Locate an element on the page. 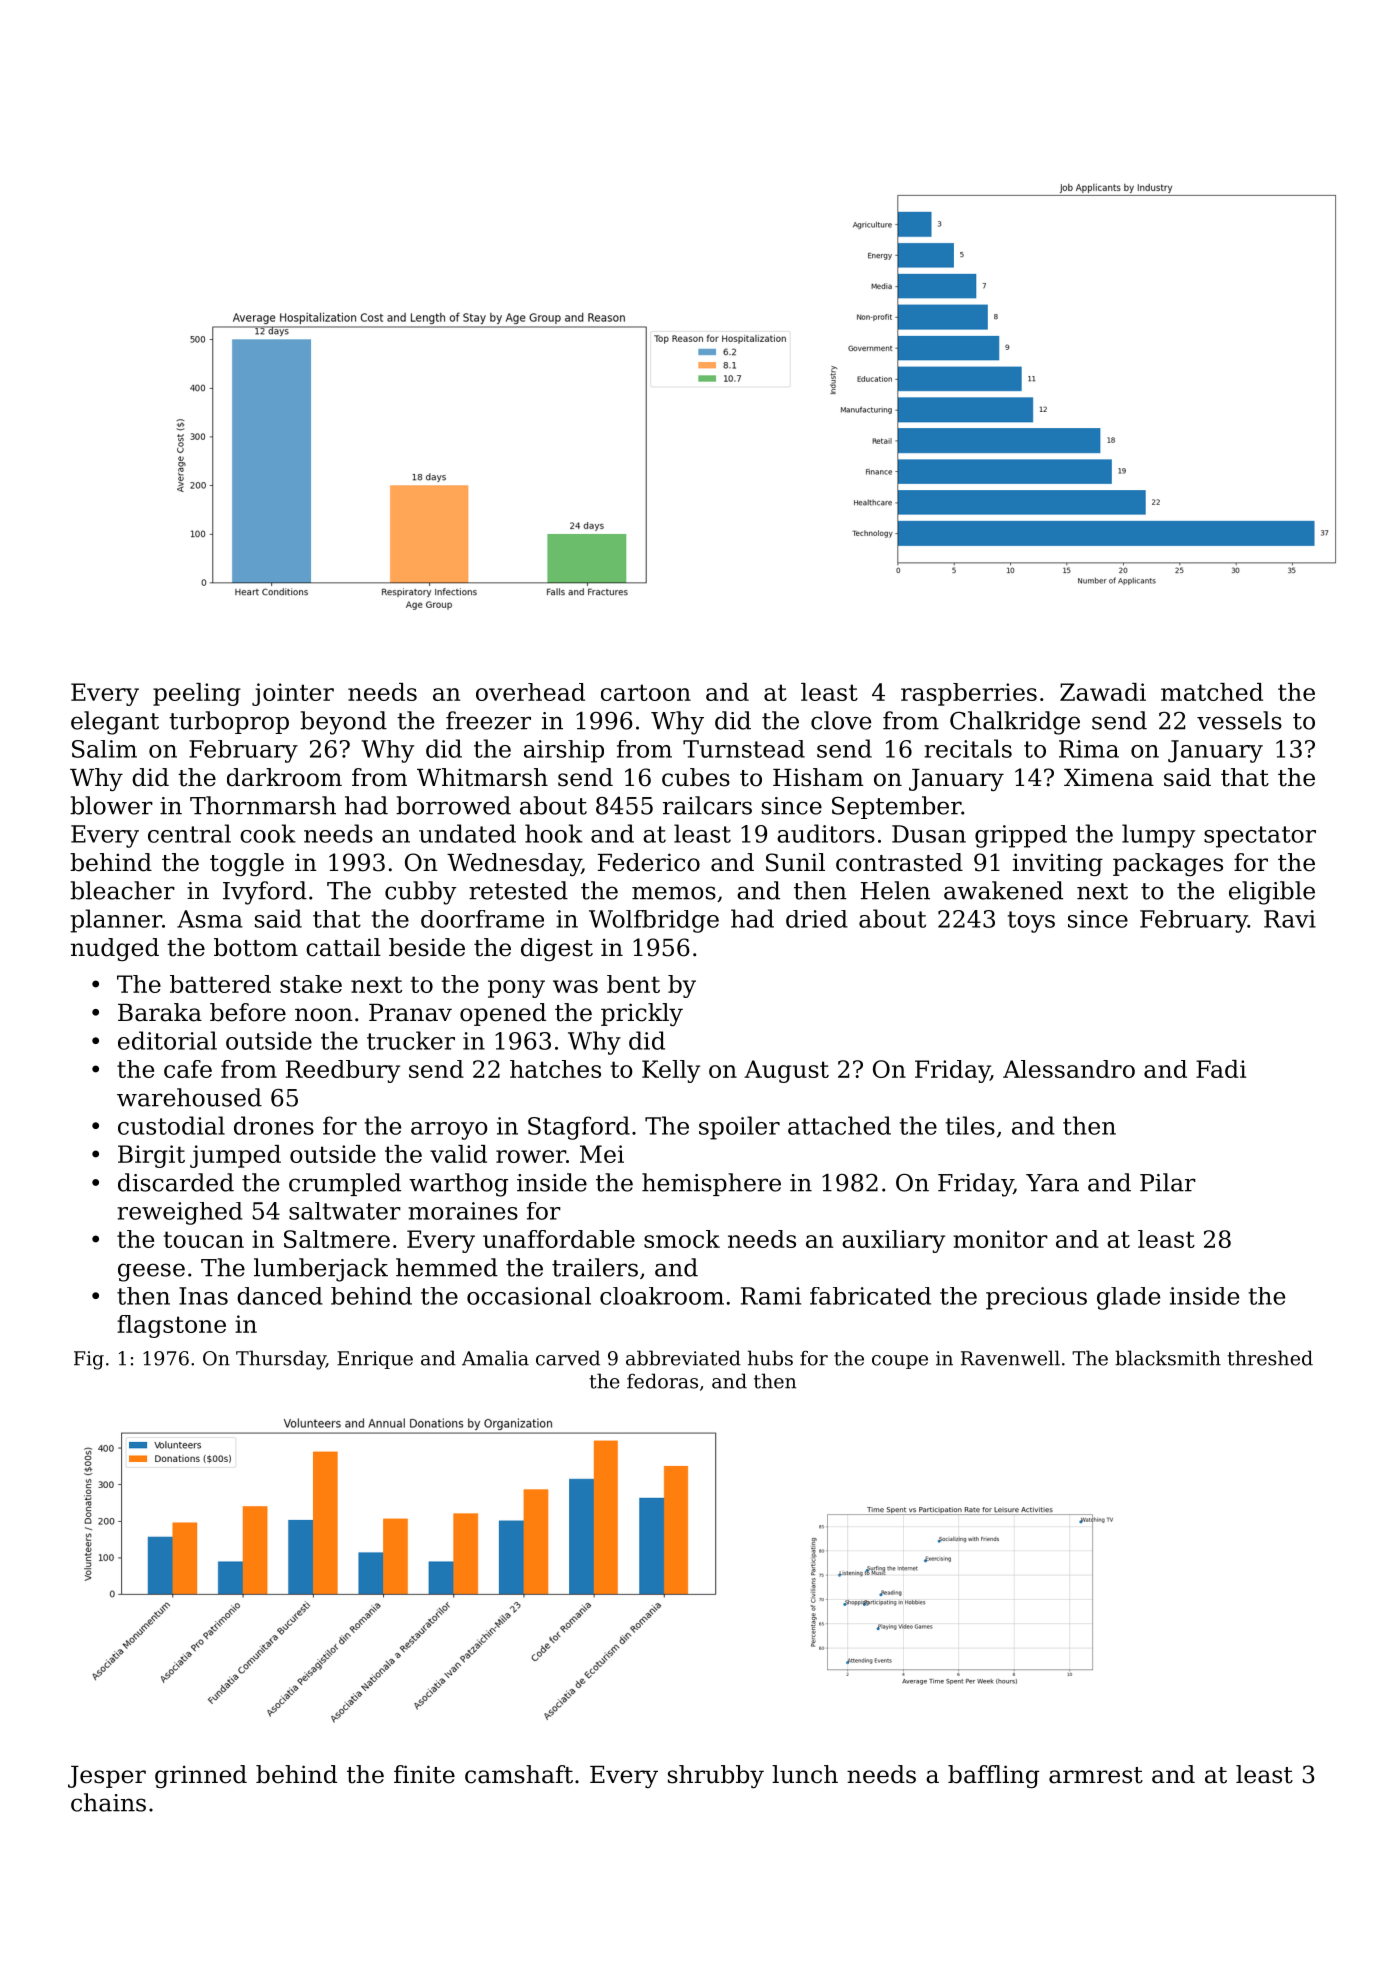  threshed is located at coordinates (1270, 1358).
